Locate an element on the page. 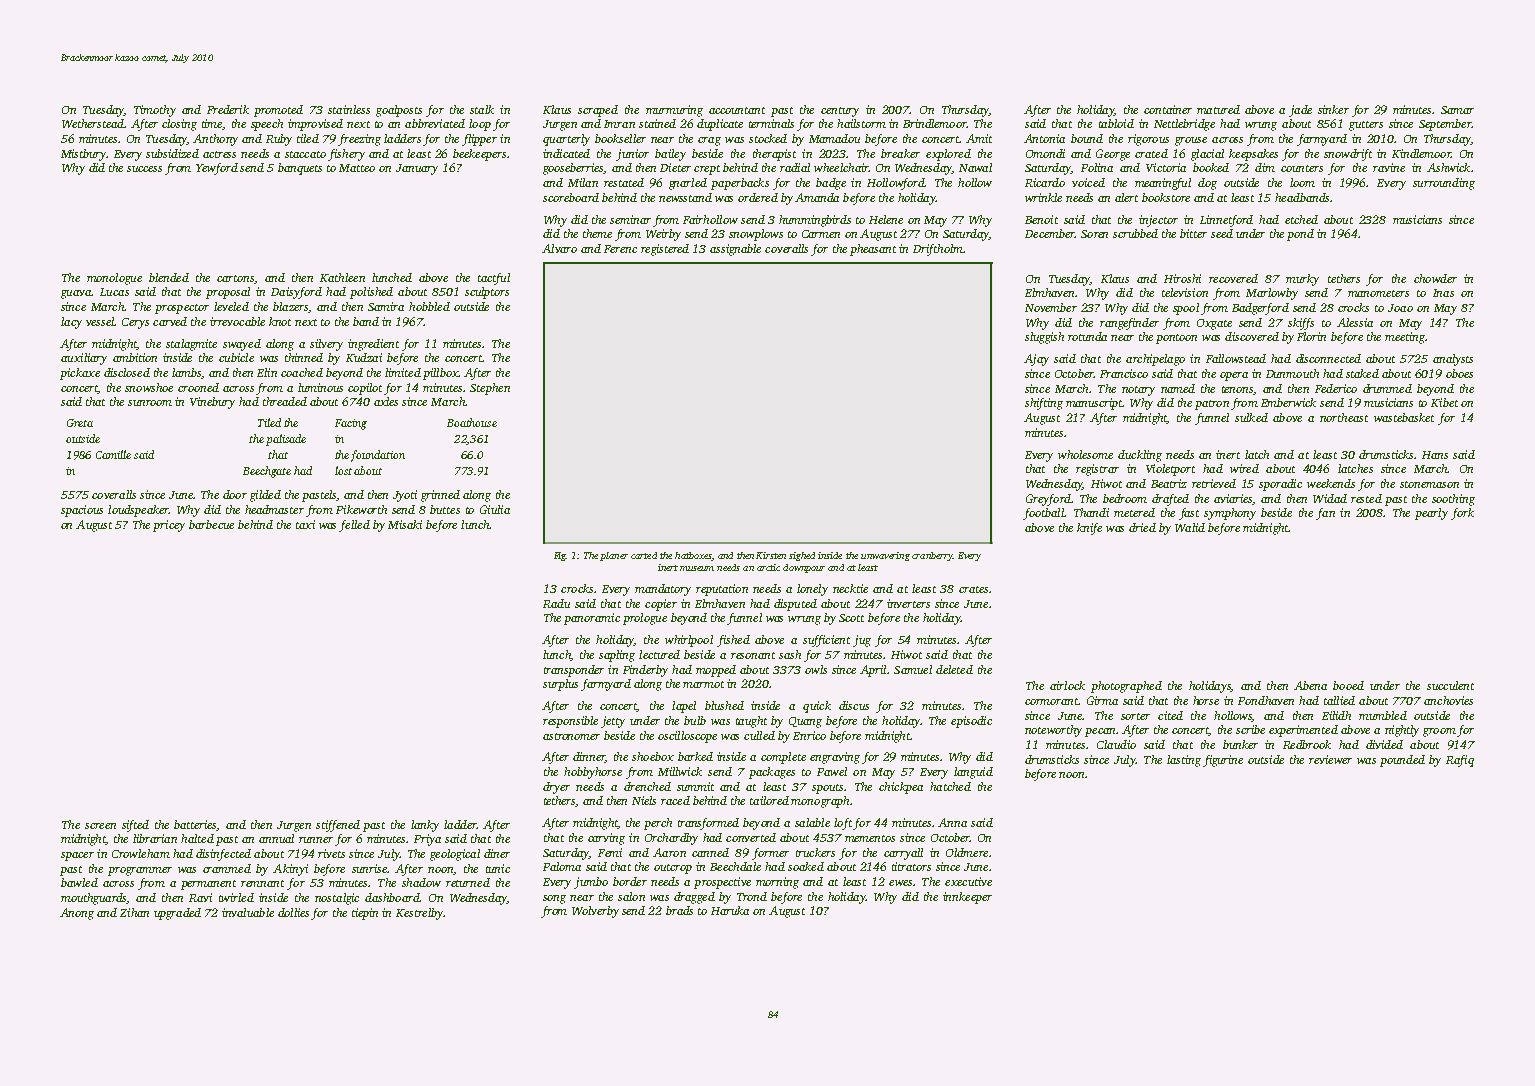 The height and width of the image is (1086, 1535). Zihan is located at coordinates (134, 912).
